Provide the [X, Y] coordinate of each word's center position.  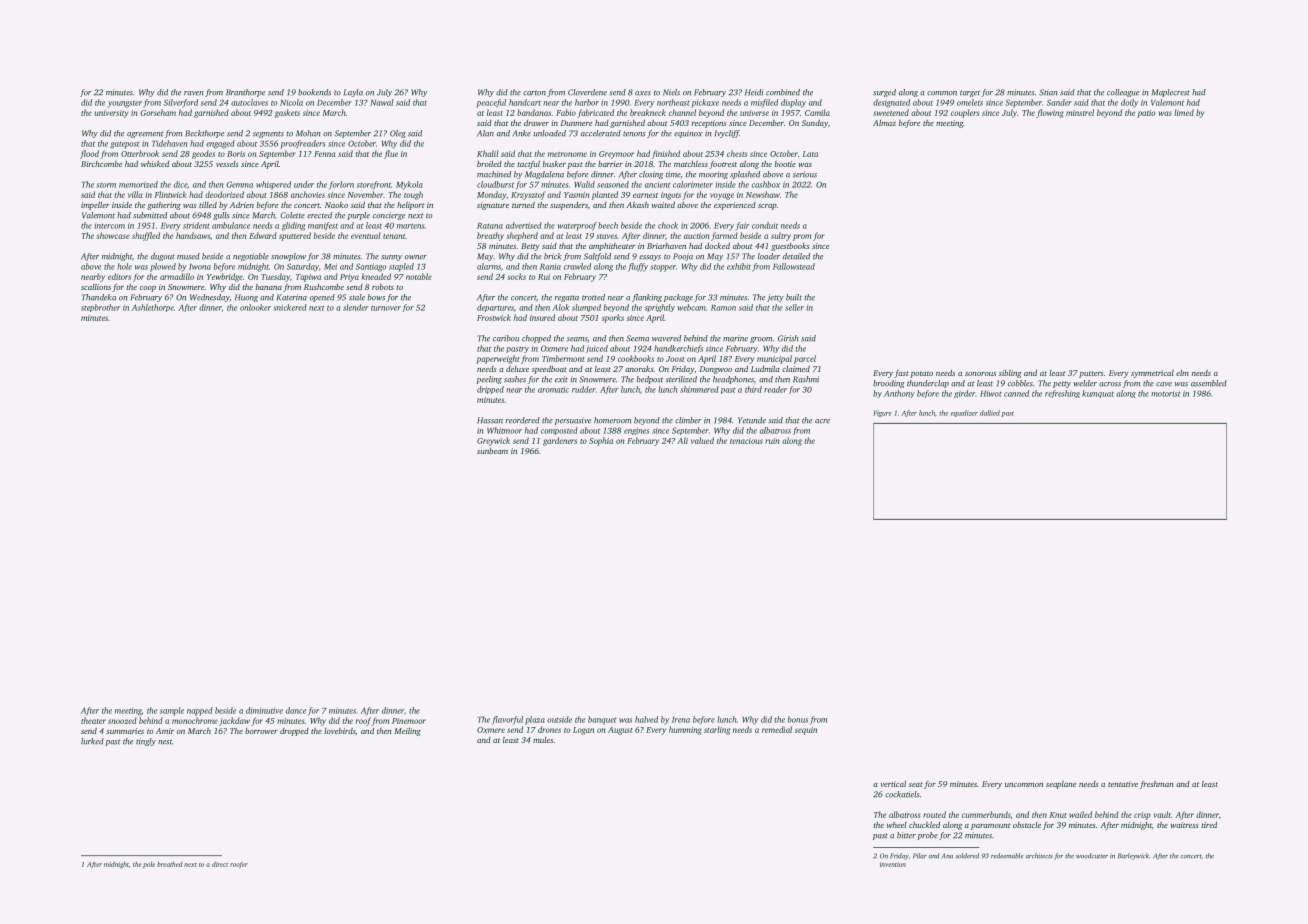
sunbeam [492, 451]
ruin [772, 441]
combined [783, 92]
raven [193, 93]
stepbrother [101, 308]
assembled [1209, 383]
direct [220, 864]
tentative [1123, 784]
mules [543, 740]
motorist [1166, 394]
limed [1184, 112]
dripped [490, 390]
